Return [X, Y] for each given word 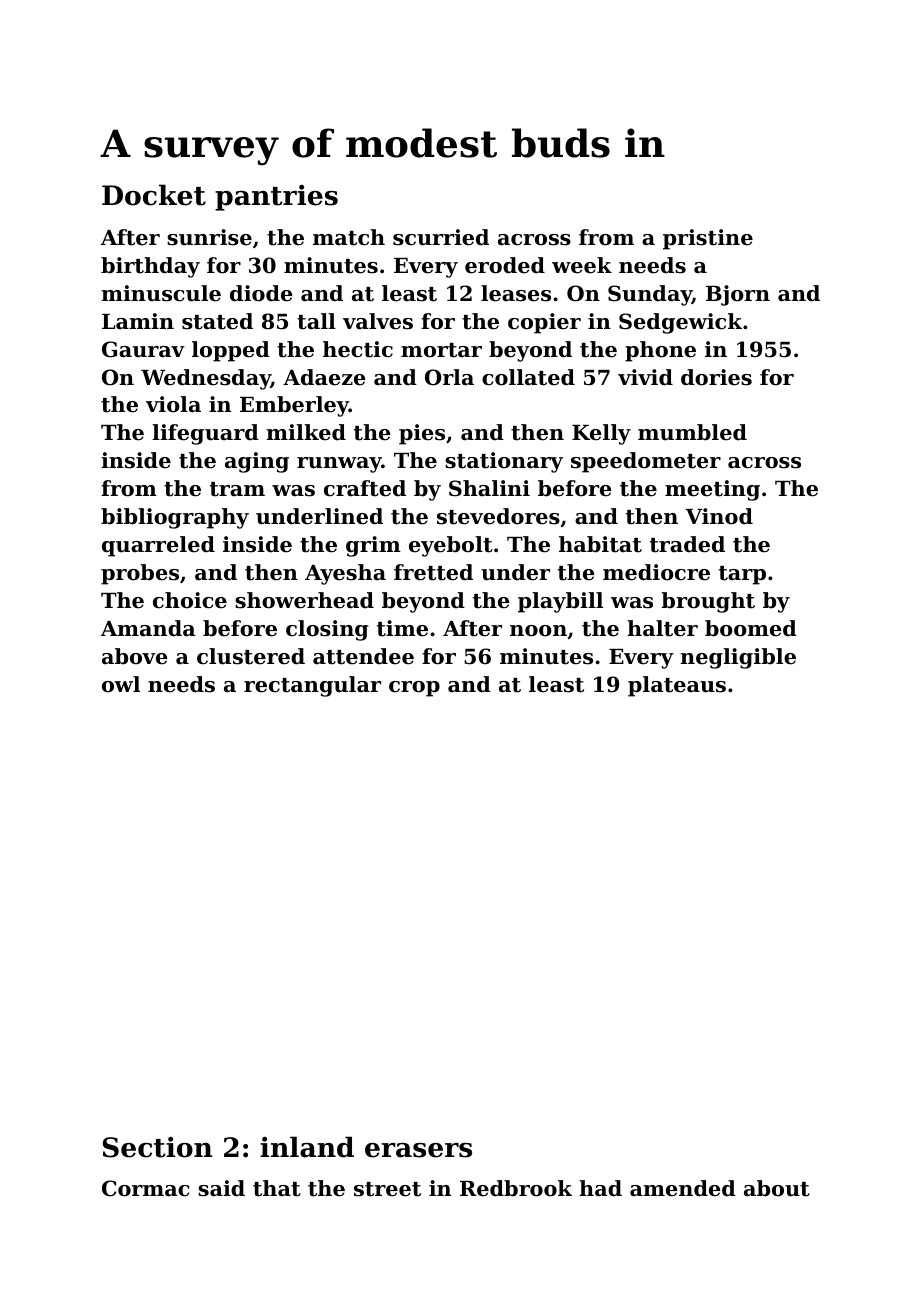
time [402, 628]
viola [173, 404]
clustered [251, 656]
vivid [645, 377]
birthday [150, 267]
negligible [738, 658]
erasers [418, 1150]
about [777, 1188]
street [387, 1189]
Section [158, 1147]
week [582, 265]
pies [422, 434]
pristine [708, 239]
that [277, 1188]
